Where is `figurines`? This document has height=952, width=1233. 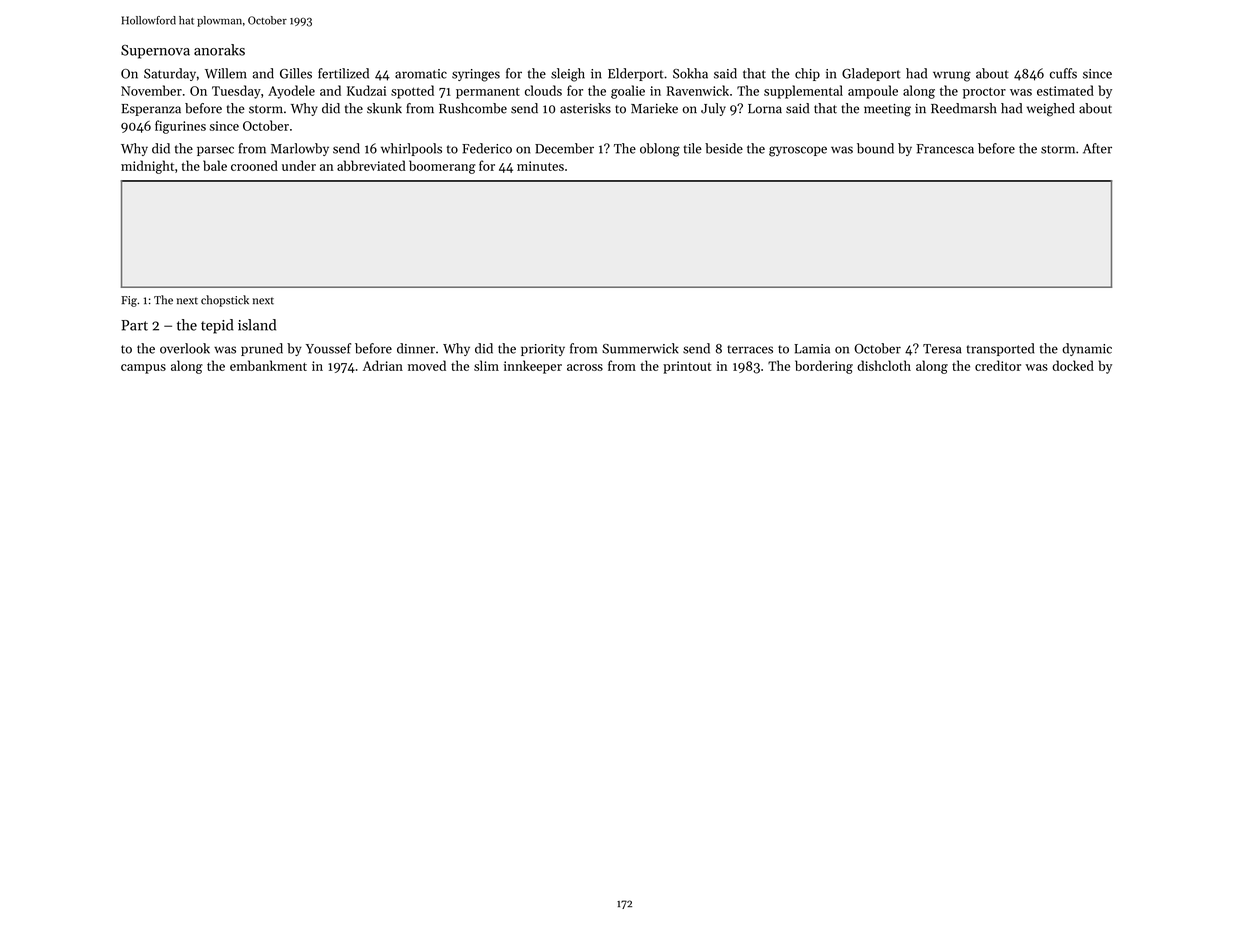 figurines is located at coordinates (180, 127).
